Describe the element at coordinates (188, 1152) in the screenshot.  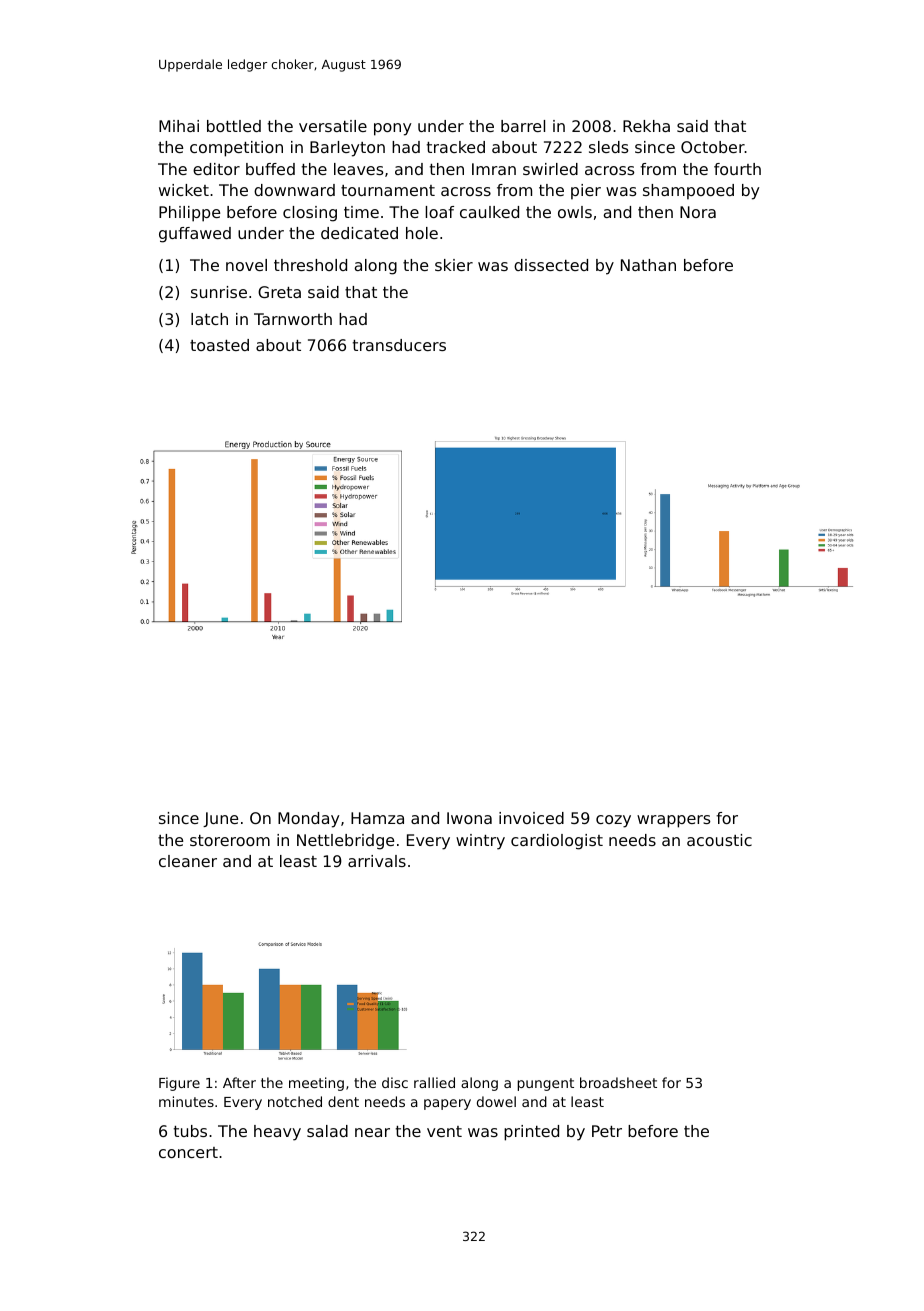
I see `concert` at that location.
